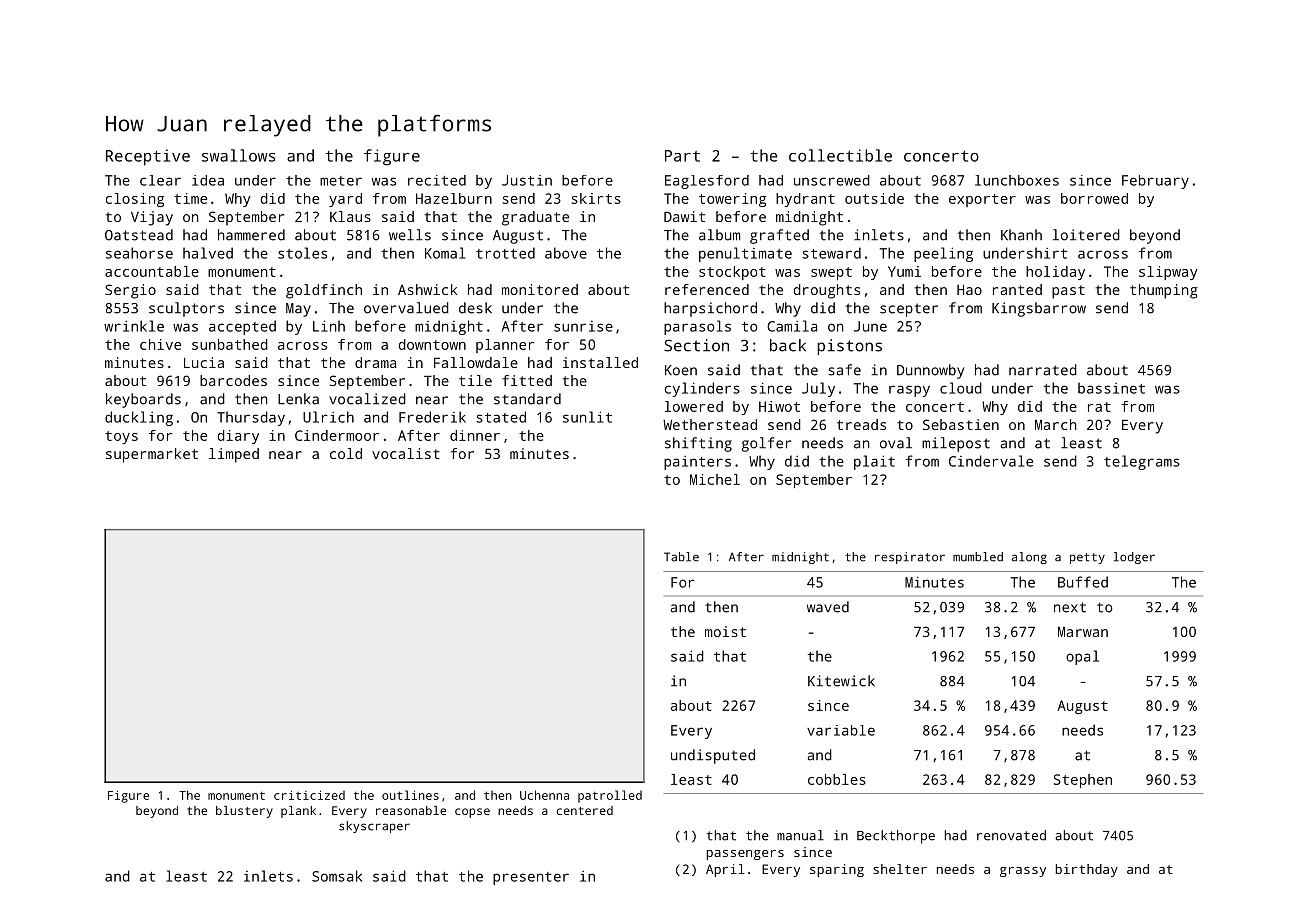  I want to click on keyboards, so click(143, 400).
